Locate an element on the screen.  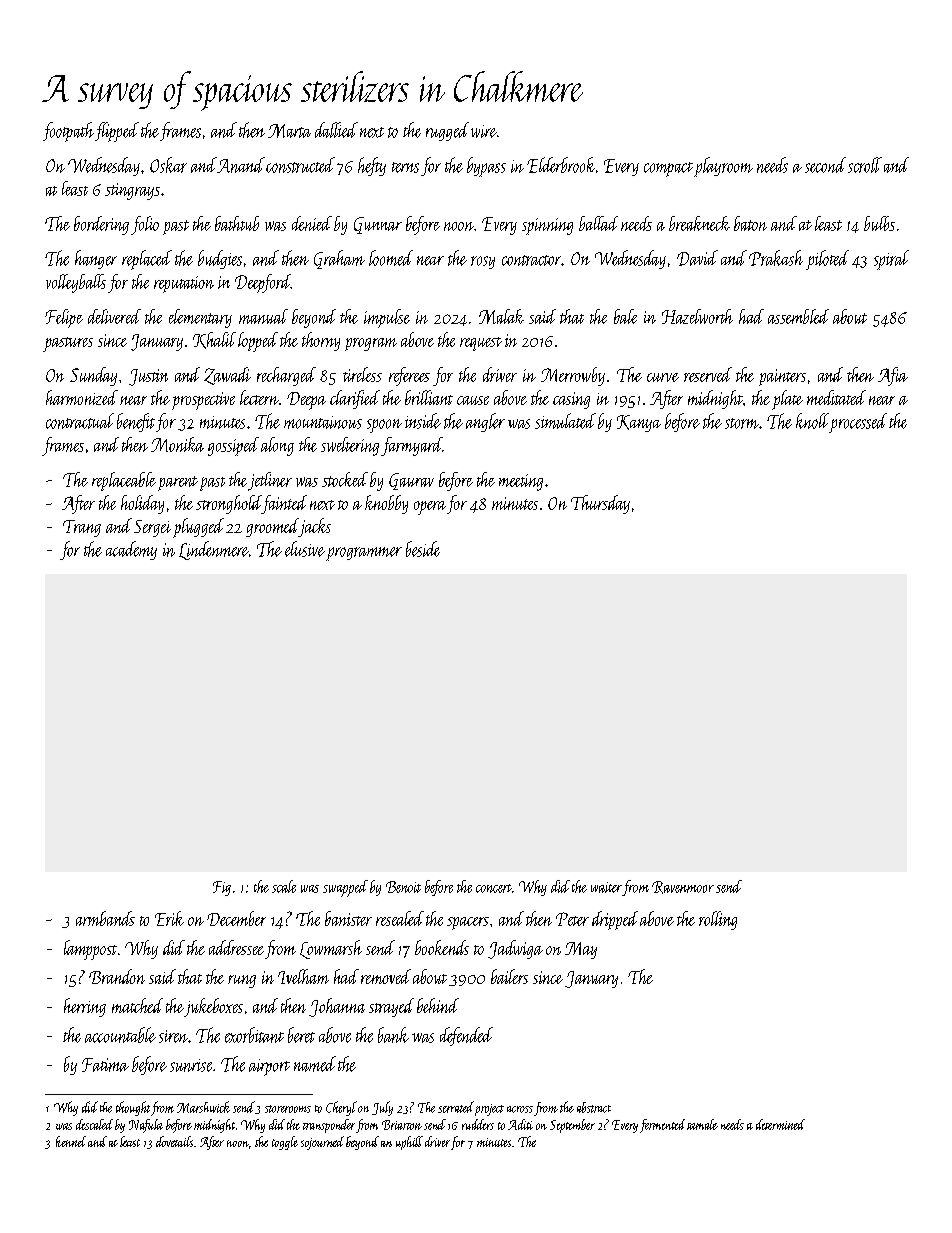
September is located at coordinates (572, 1126).
